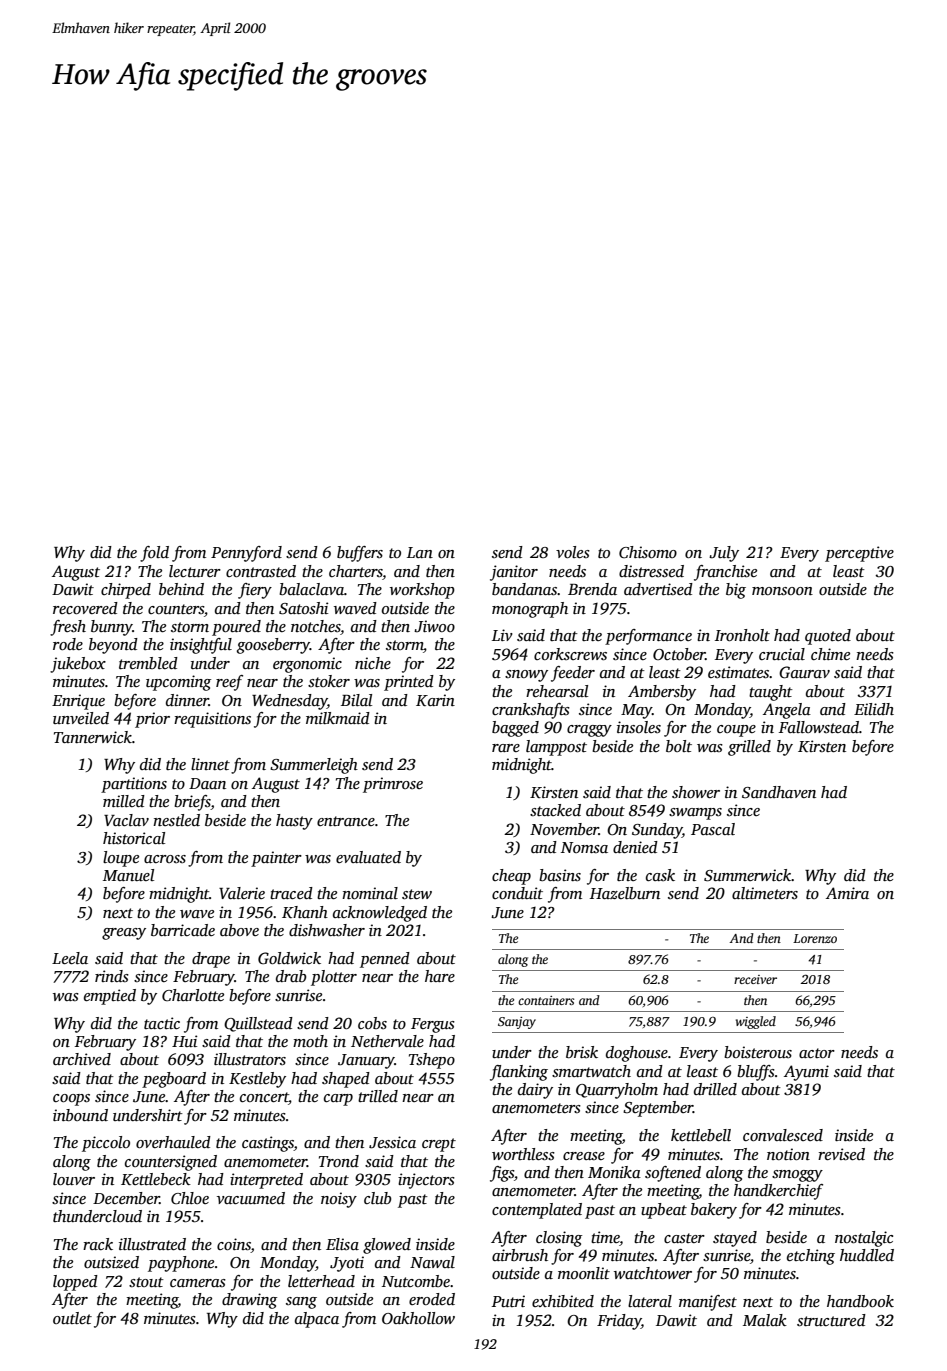 This screenshot has width=947, height=1371. I want to click on Lorenzo, so click(815, 938).
